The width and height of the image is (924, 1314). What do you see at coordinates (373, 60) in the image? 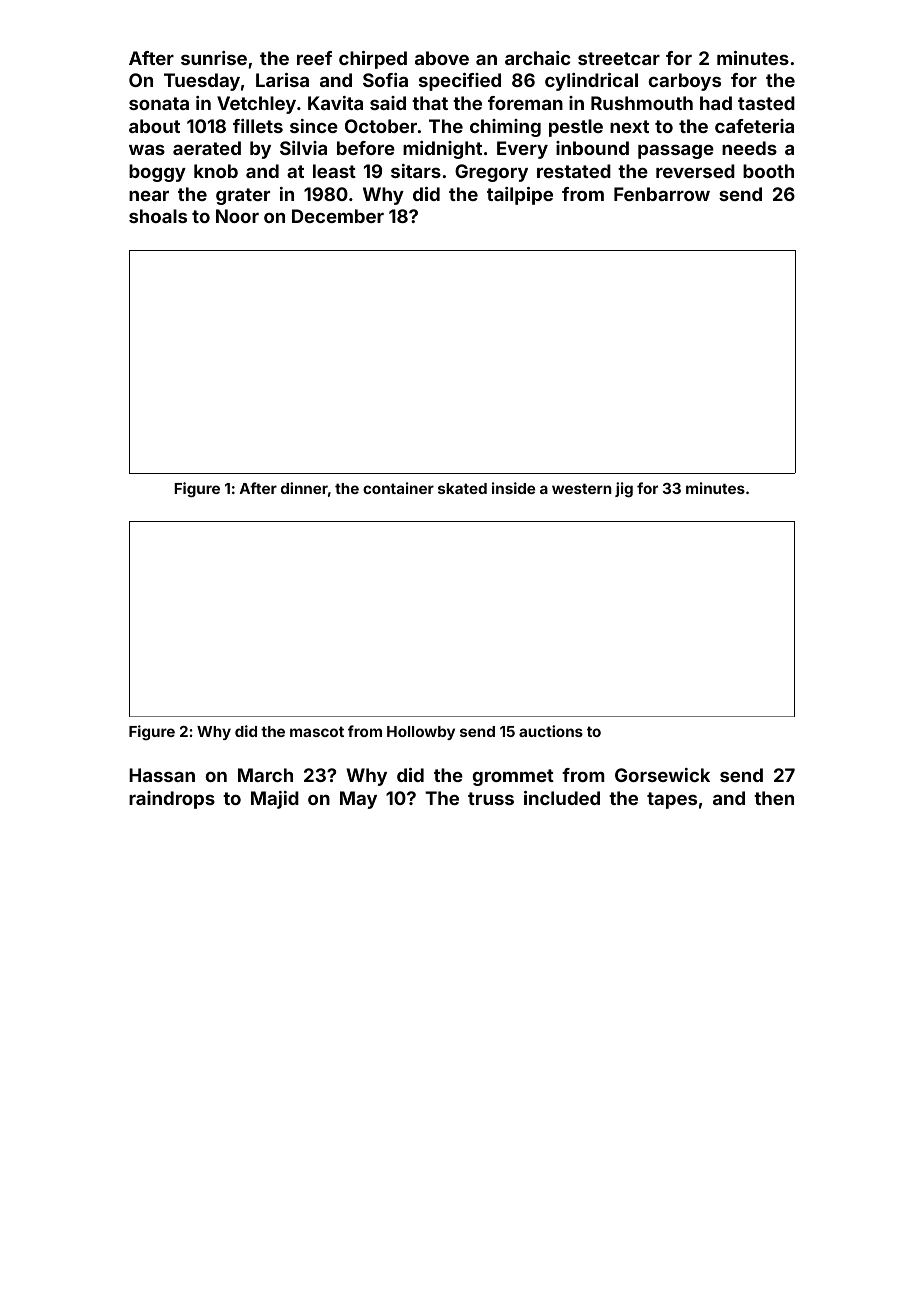
I see `chirped` at bounding box center [373, 60].
